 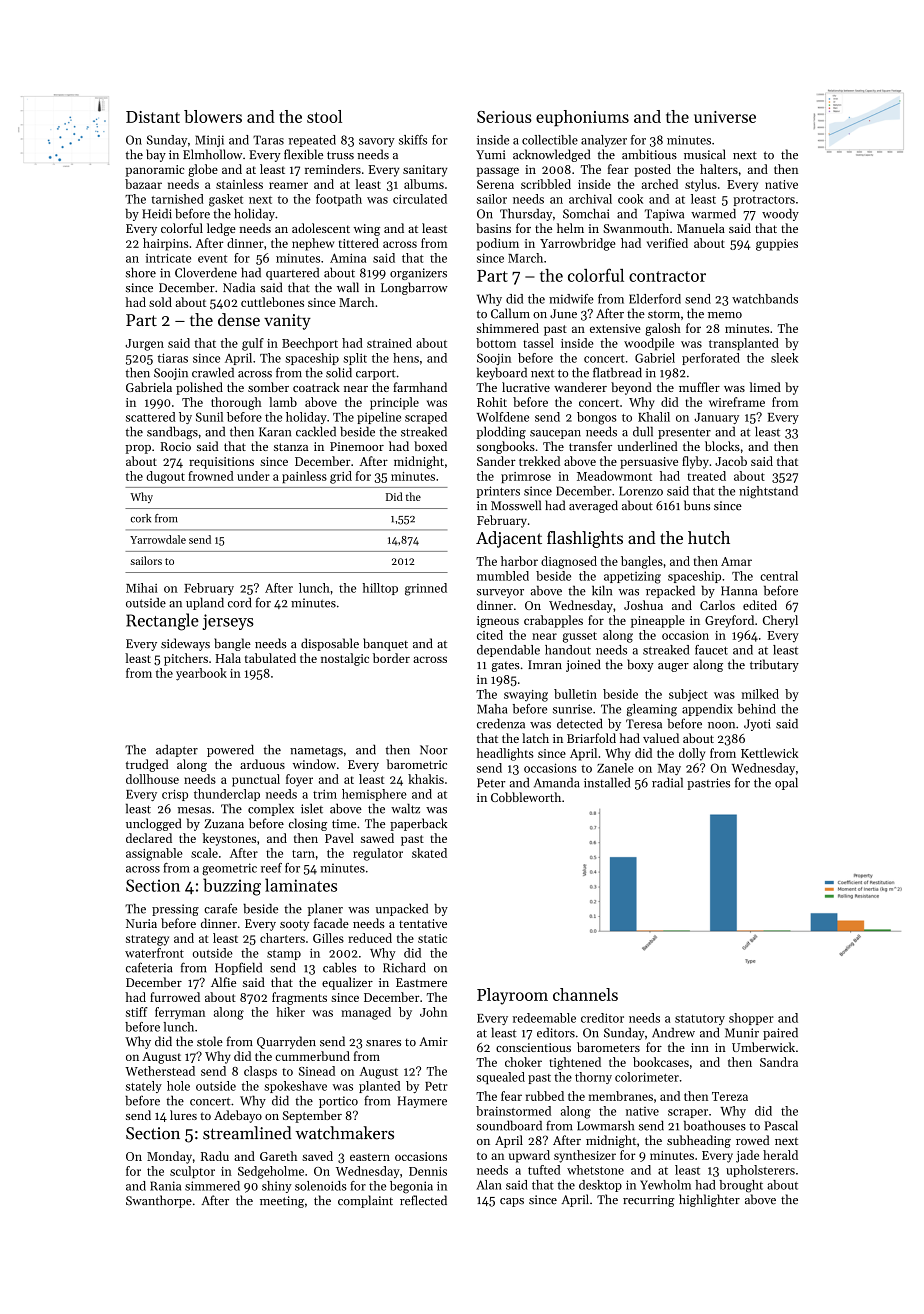 I want to click on Eastmere, so click(x=421, y=982).
